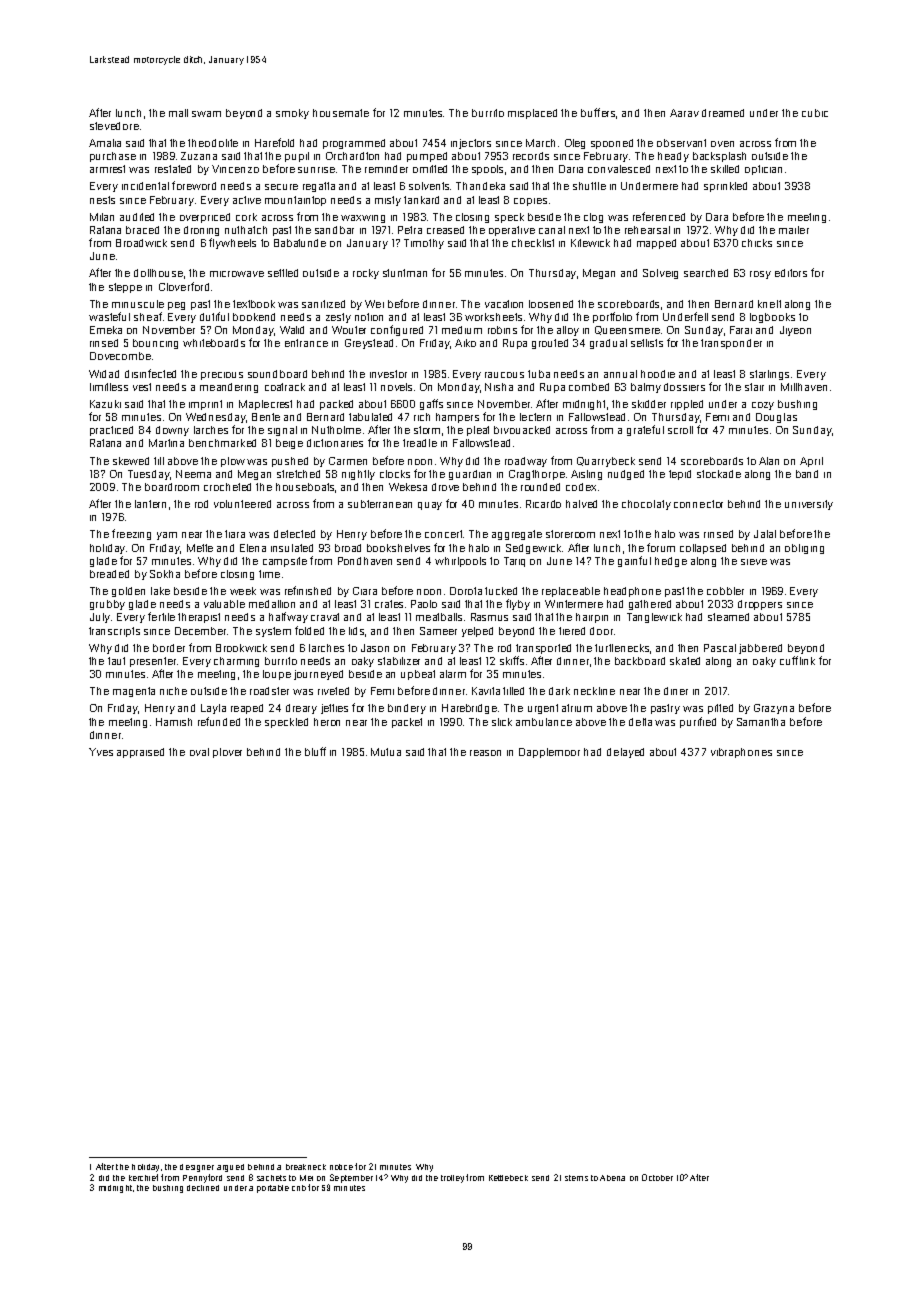  Describe the element at coordinates (627, 330) in the screenshot. I see `Queensmere` at that location.
